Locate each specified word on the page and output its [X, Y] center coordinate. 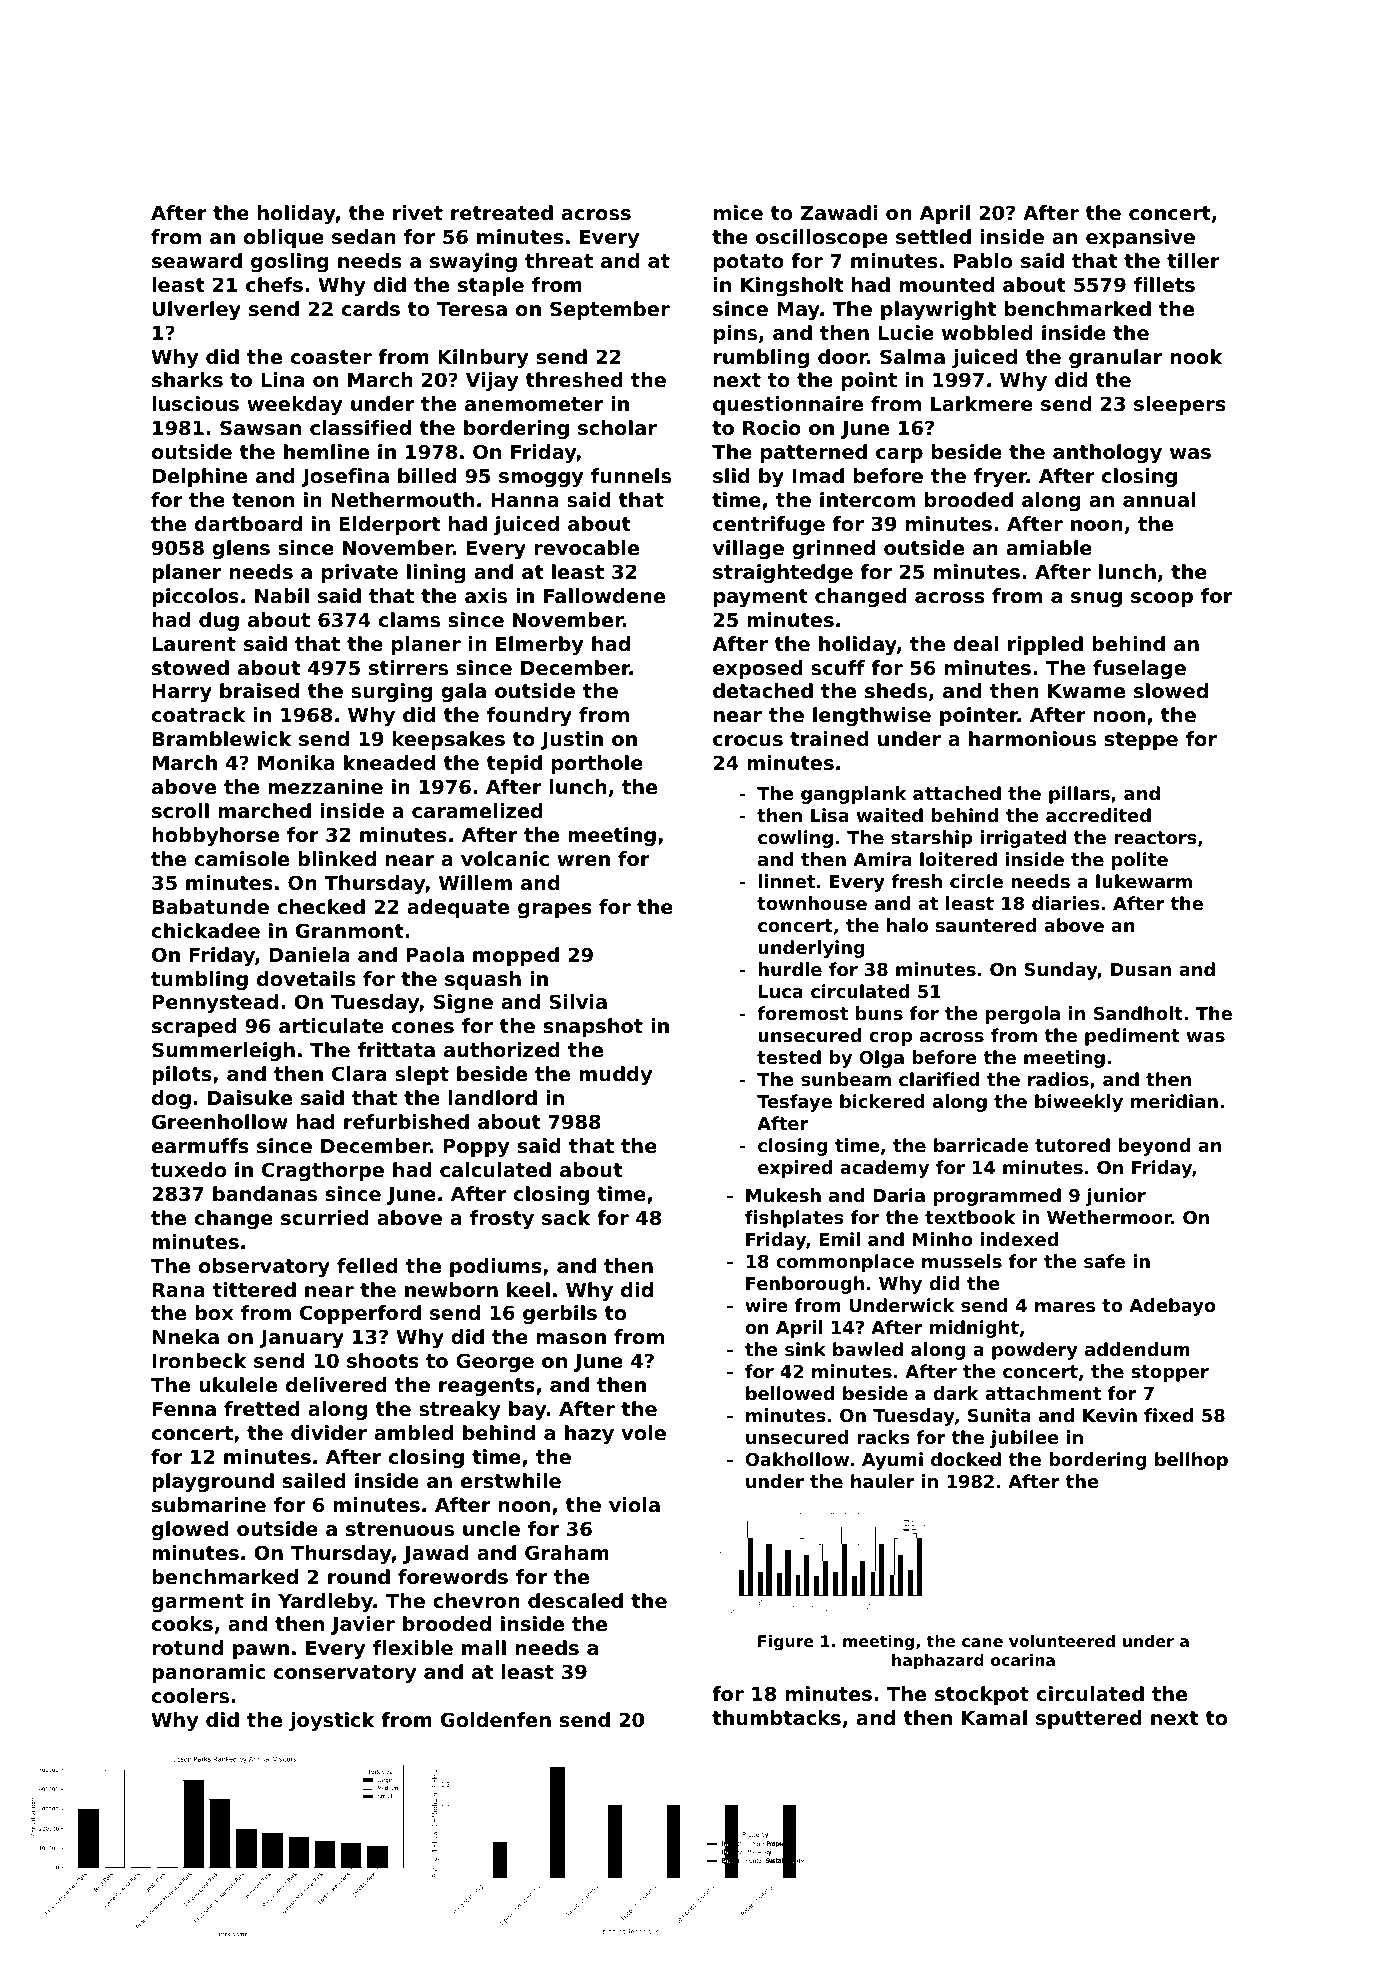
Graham [567, 1552]
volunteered [1062, 1641]
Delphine [200, 477]
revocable [586, 547]
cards [371, 308]
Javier [363, 1625]
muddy [615, 1075]
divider [329, 1432]
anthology [1107, 453]
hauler [883, 1481]
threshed [574, 380]
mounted [946, 284]
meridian [1174, 1101]
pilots [182, 1075]
